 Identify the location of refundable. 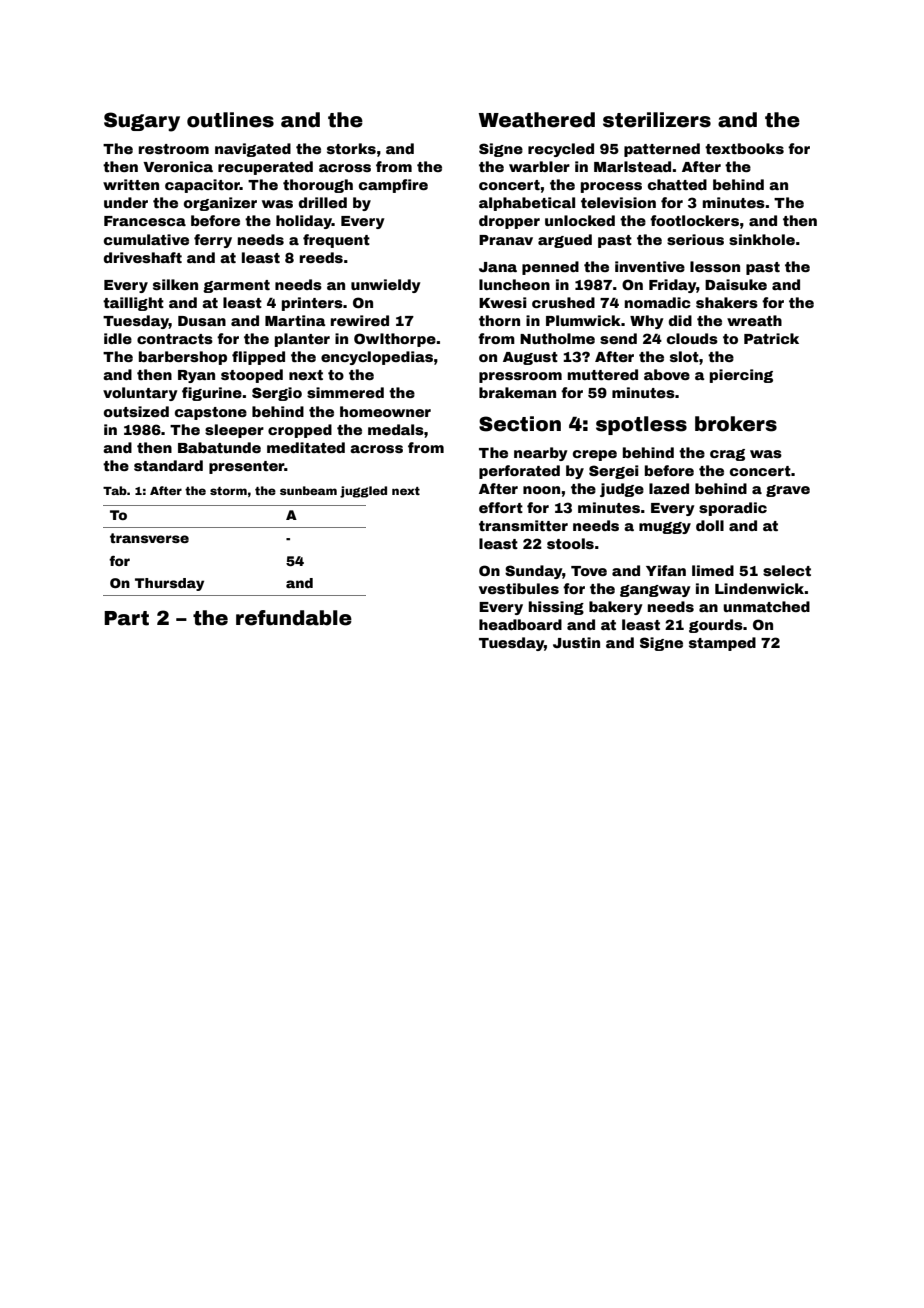
(294, 618).
